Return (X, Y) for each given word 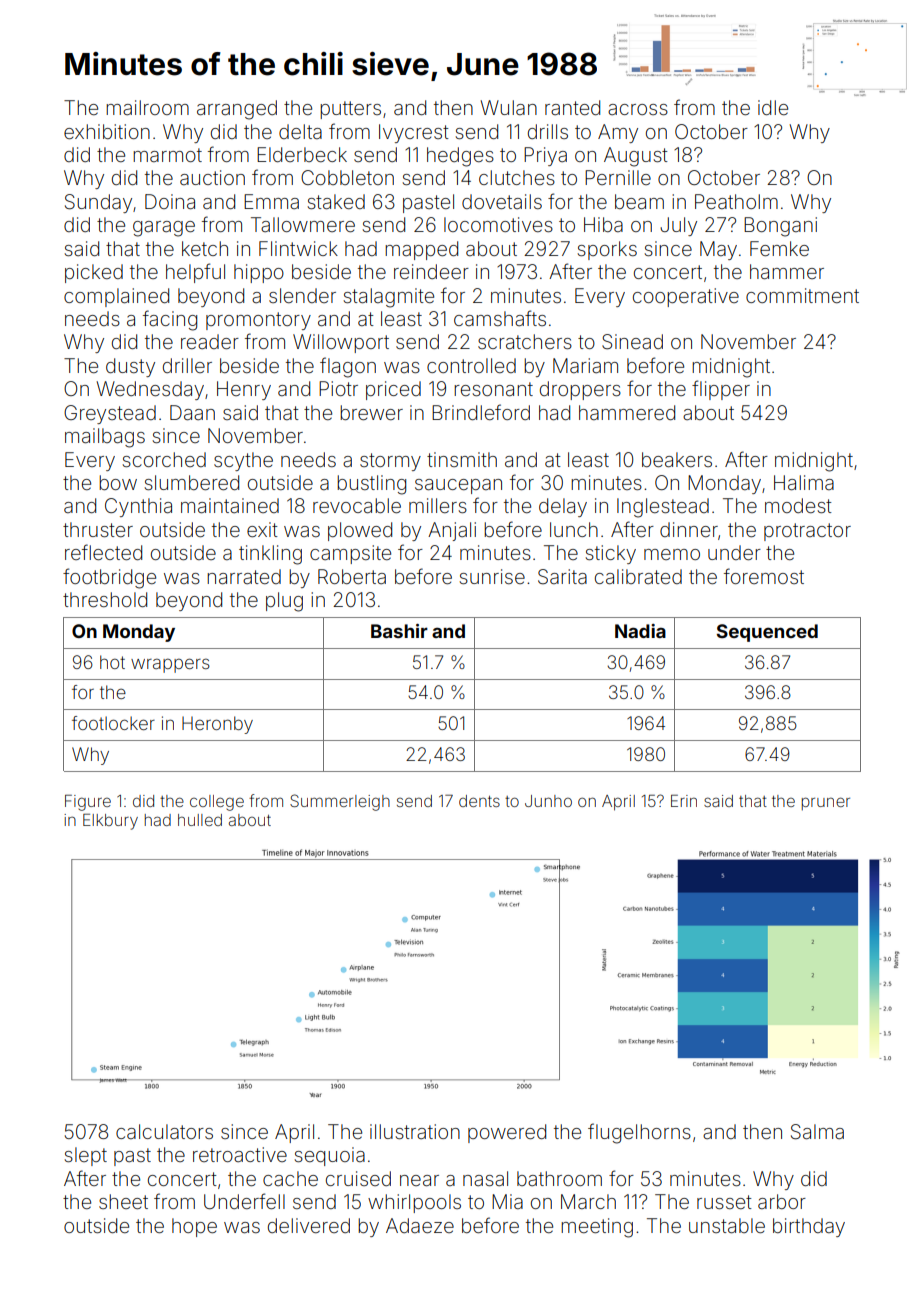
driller (187, 365)
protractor (807, 532)
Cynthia (138, 507)
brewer (371, 412)
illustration (415, 1131)
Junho (548, 801)
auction (212, 177)
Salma (817, 1132)
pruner (826, 803)
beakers (677, 459)
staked (336, 201)
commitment (802, 295)
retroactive (240, 1154)
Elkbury (110, 822)
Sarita (562, 577)
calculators (164, 1131)
